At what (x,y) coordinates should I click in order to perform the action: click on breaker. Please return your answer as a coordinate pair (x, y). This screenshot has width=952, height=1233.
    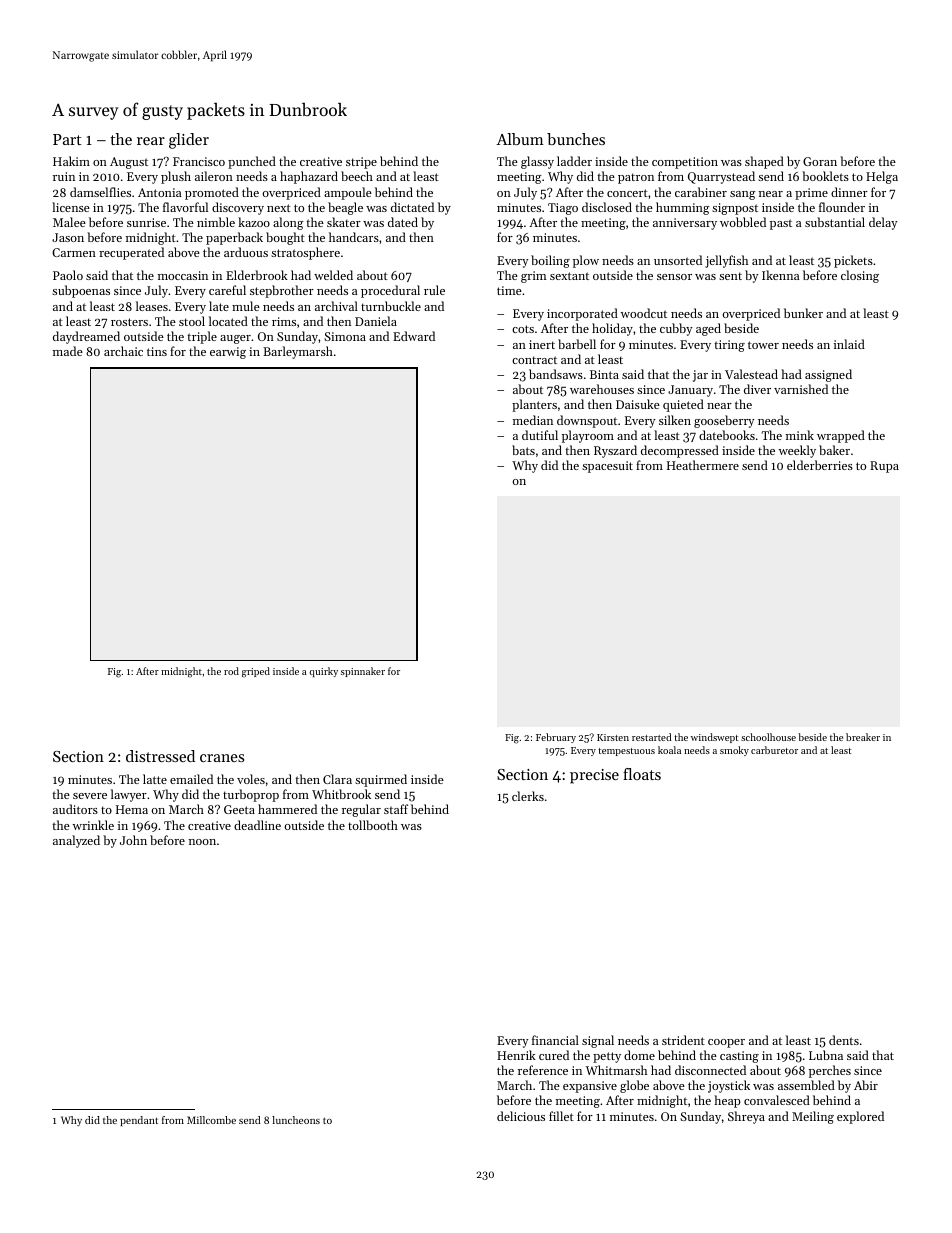
    Looking at the image, I should click on (863, 737).
